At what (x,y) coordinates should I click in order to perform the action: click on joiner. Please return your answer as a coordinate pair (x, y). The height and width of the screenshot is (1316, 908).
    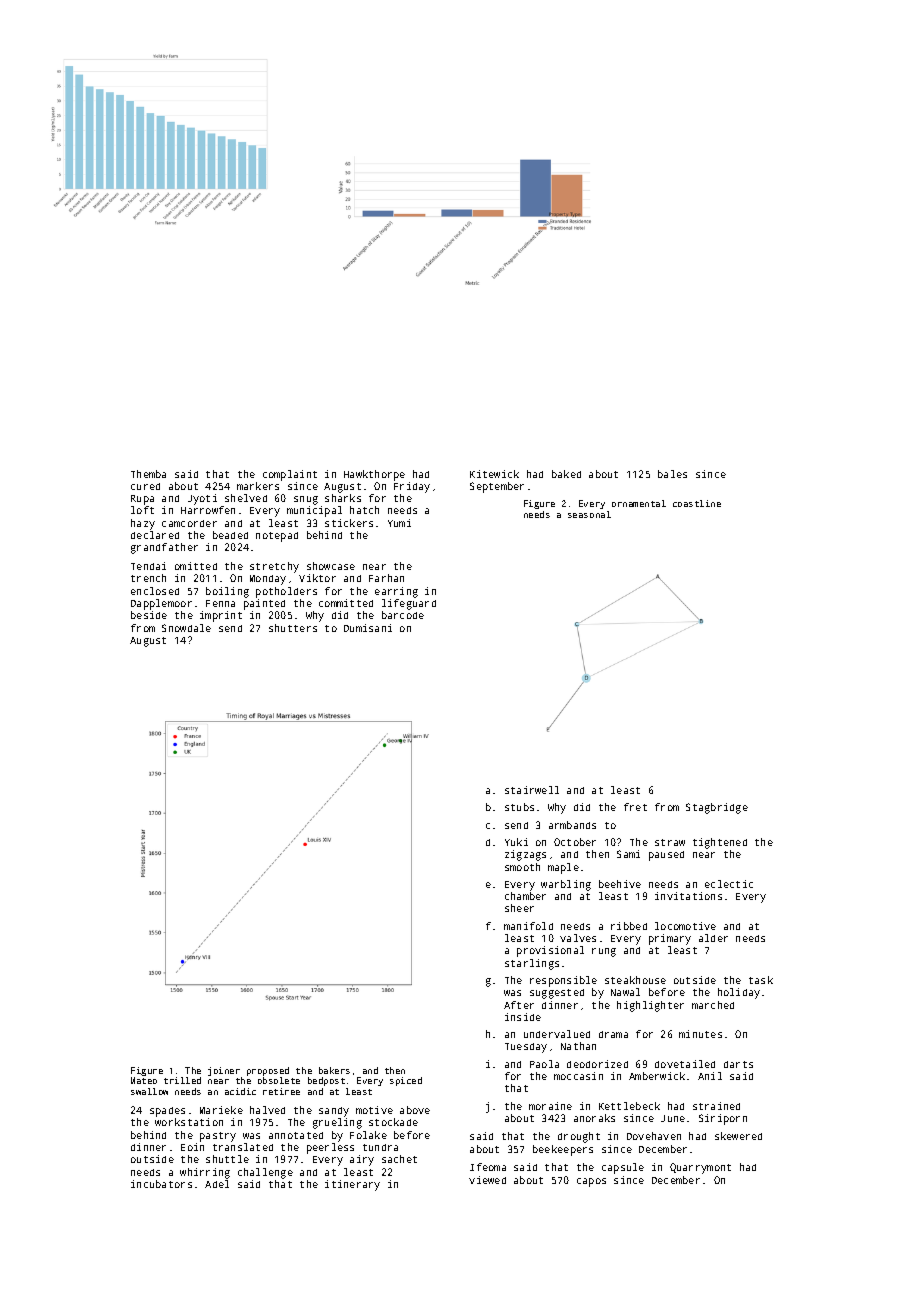
    Looking at the image, I should click on (224, 1071).
